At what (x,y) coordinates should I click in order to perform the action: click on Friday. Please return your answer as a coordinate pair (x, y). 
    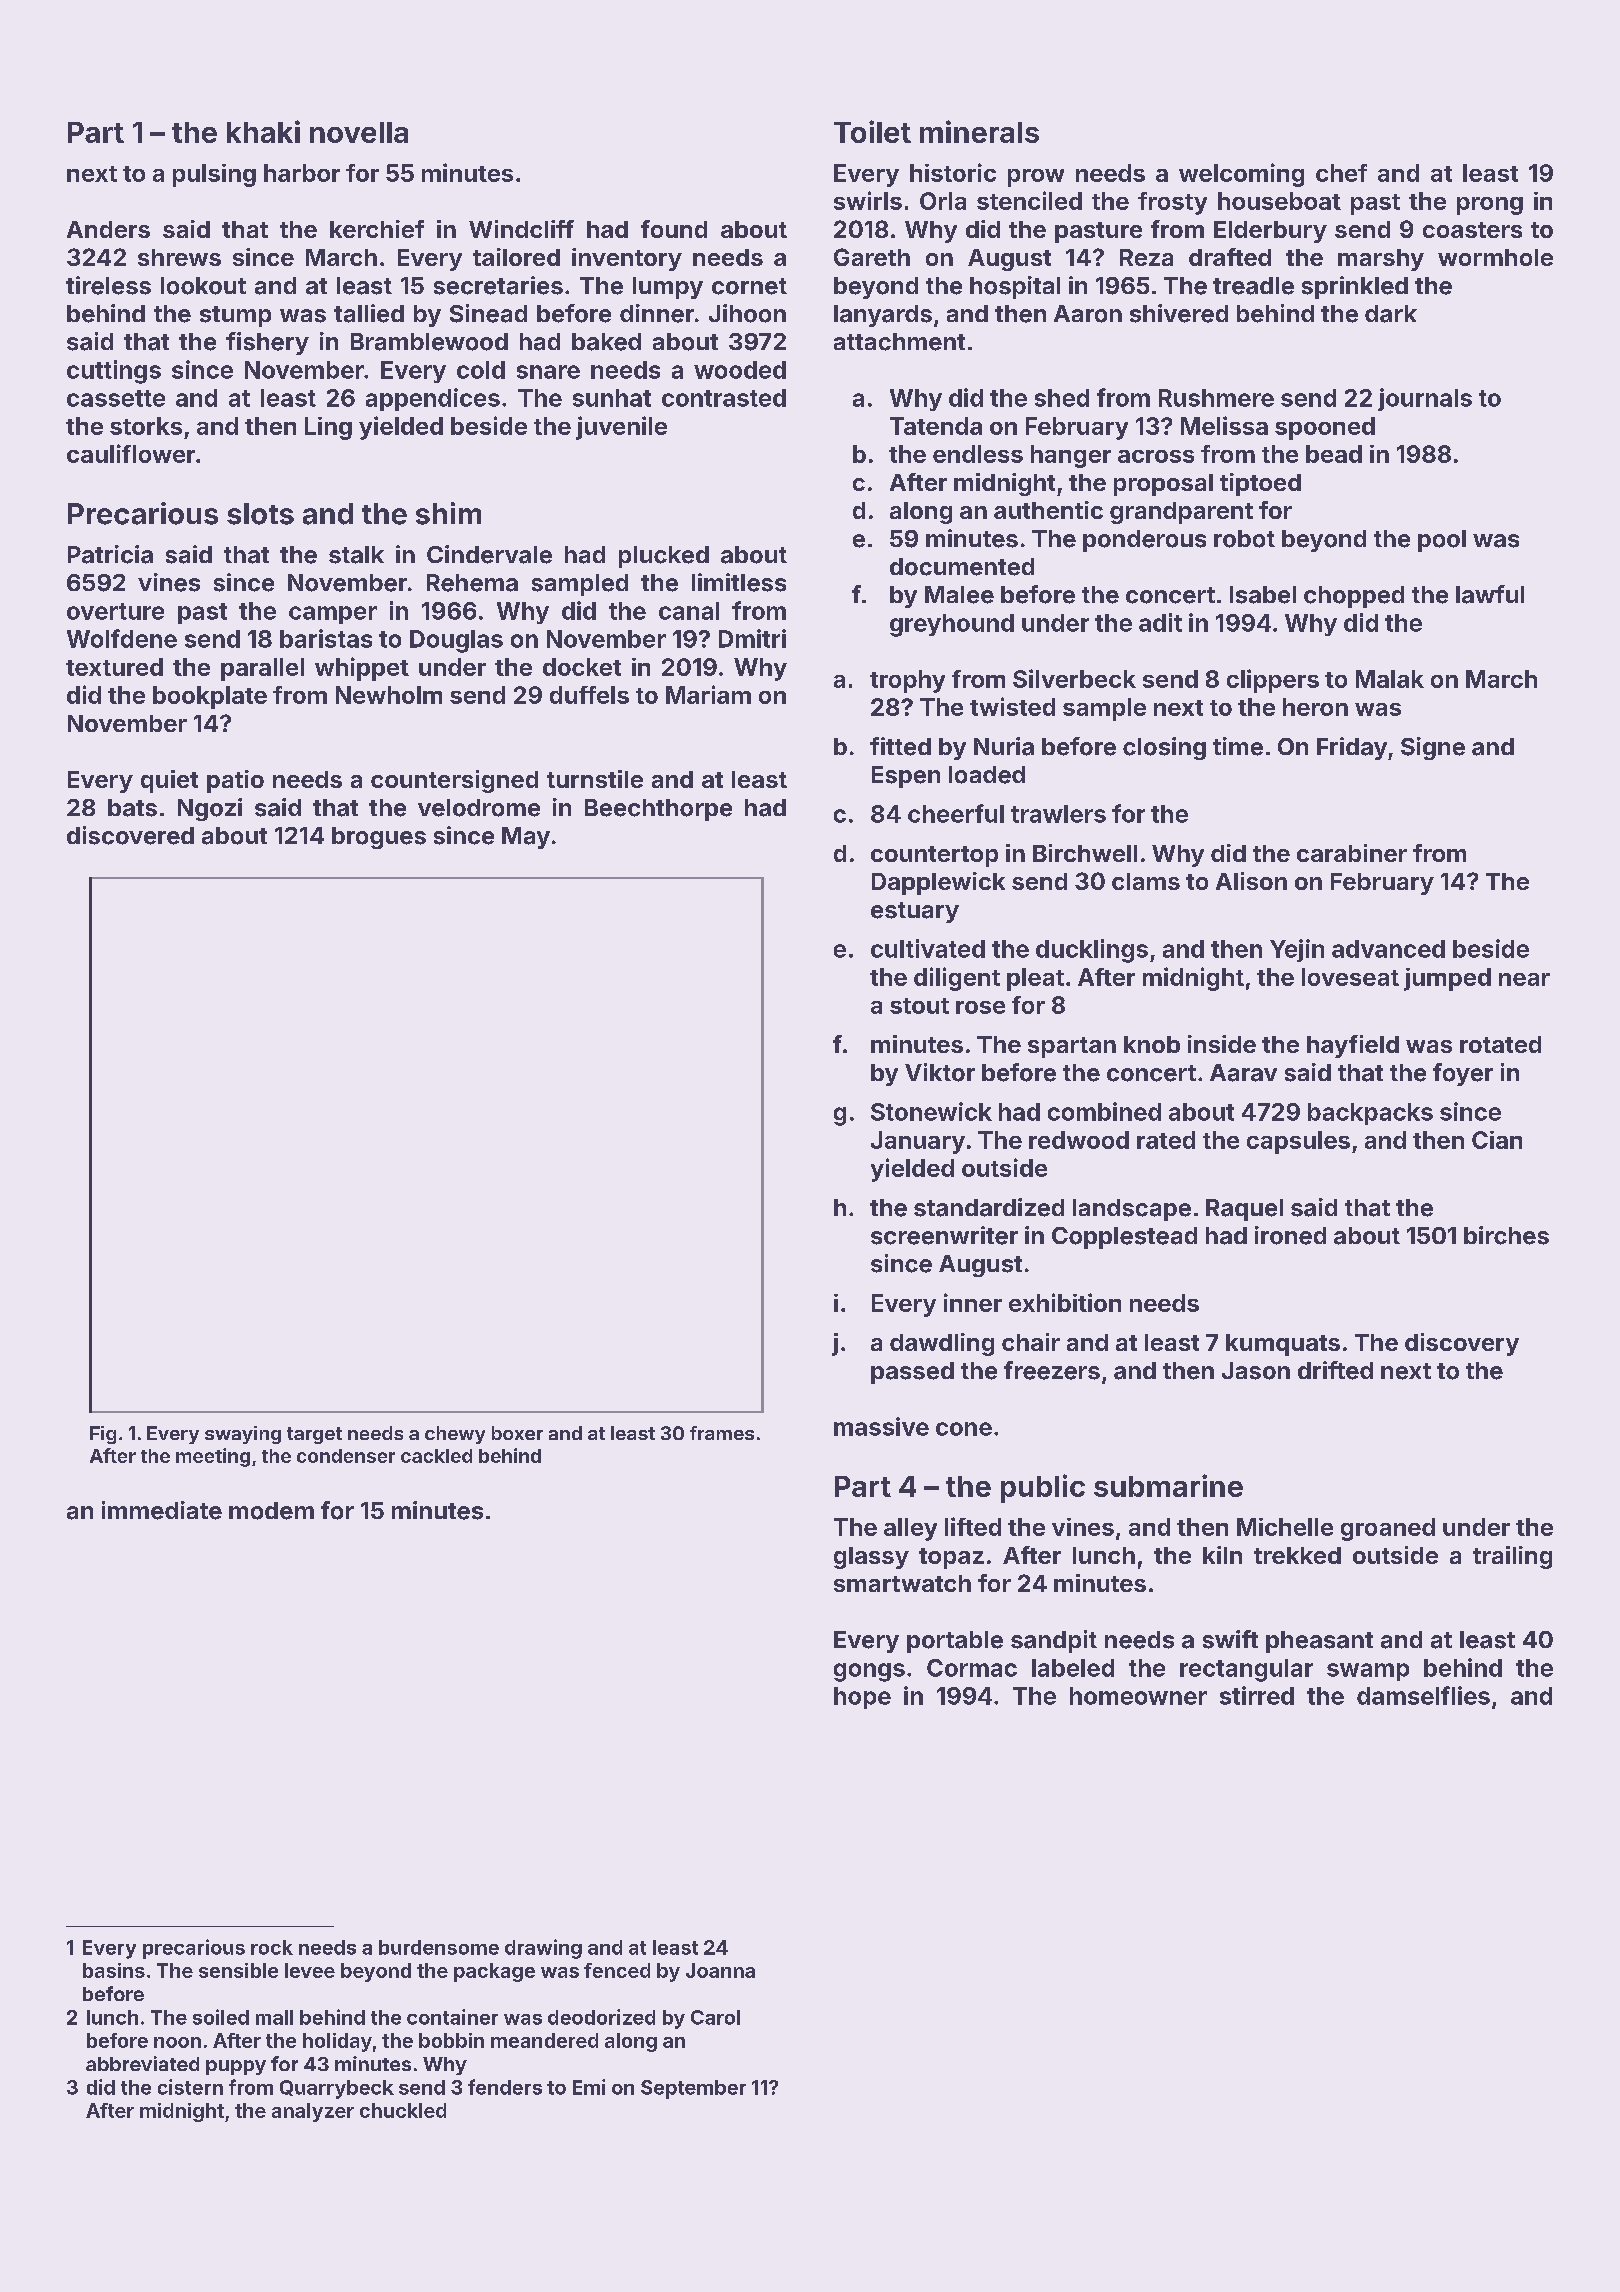
    Looking at the image, I should click on (1352, 748).
